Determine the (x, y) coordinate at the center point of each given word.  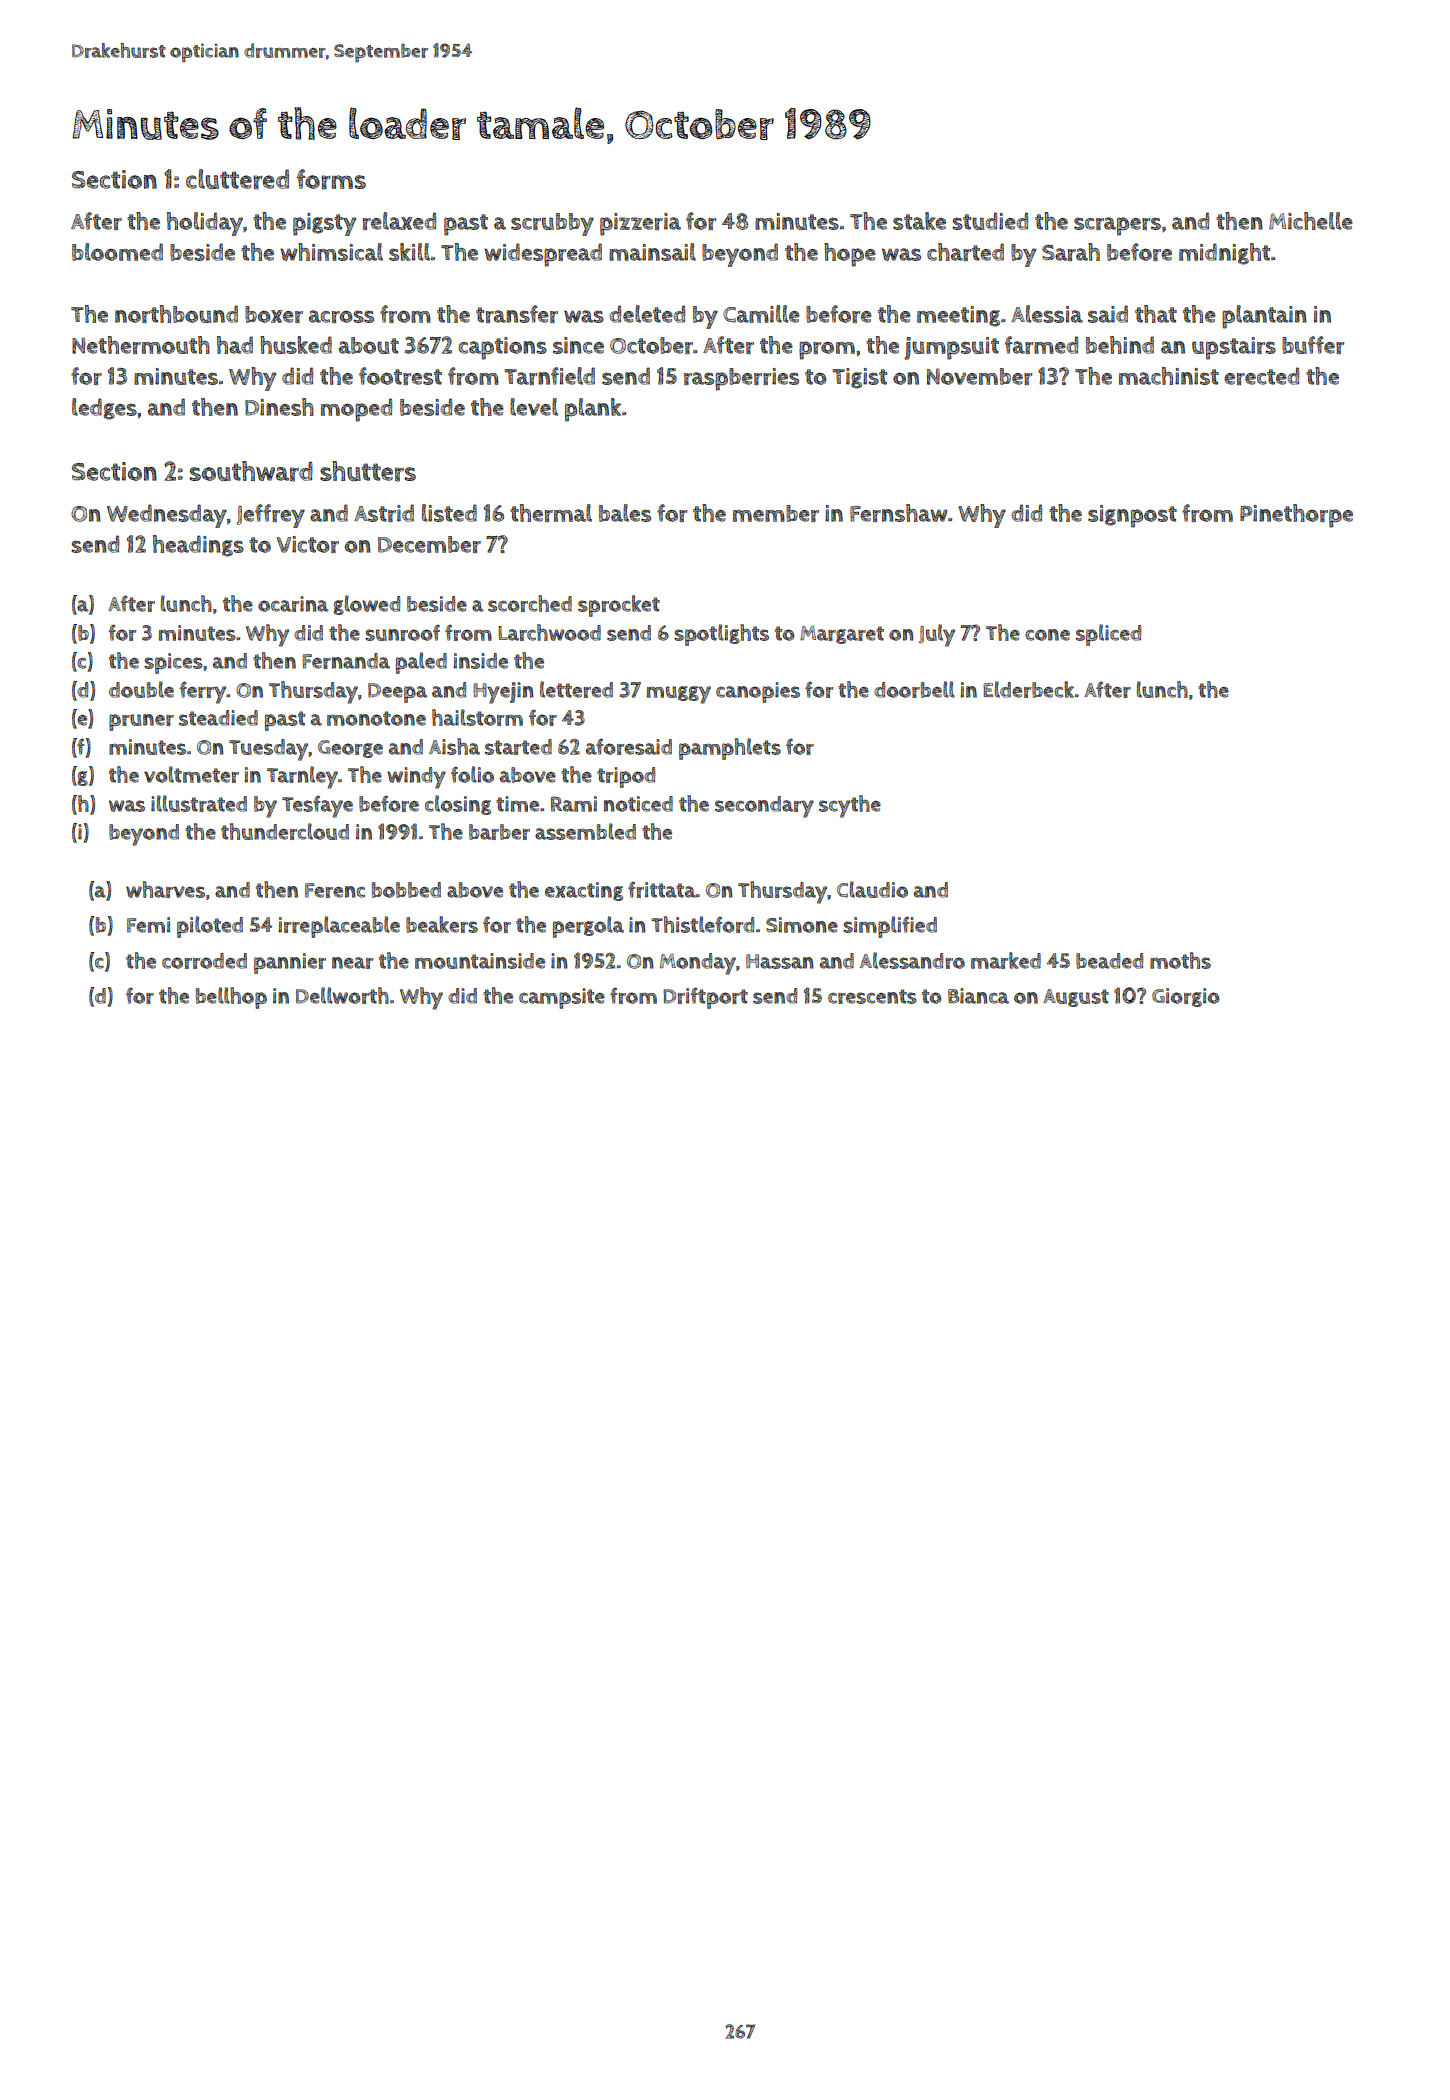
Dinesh (279, 407)
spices (173, 663)
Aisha (454, 746)
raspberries (741, 379)
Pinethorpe (1296, 516)
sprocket (619, 606)
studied (990, 221)
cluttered (237, 179)
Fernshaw (898, 513)
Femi (148, 925)
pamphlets (730, 749)
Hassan (780, 961)
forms (331, 179)
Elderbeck (1028, 689)
